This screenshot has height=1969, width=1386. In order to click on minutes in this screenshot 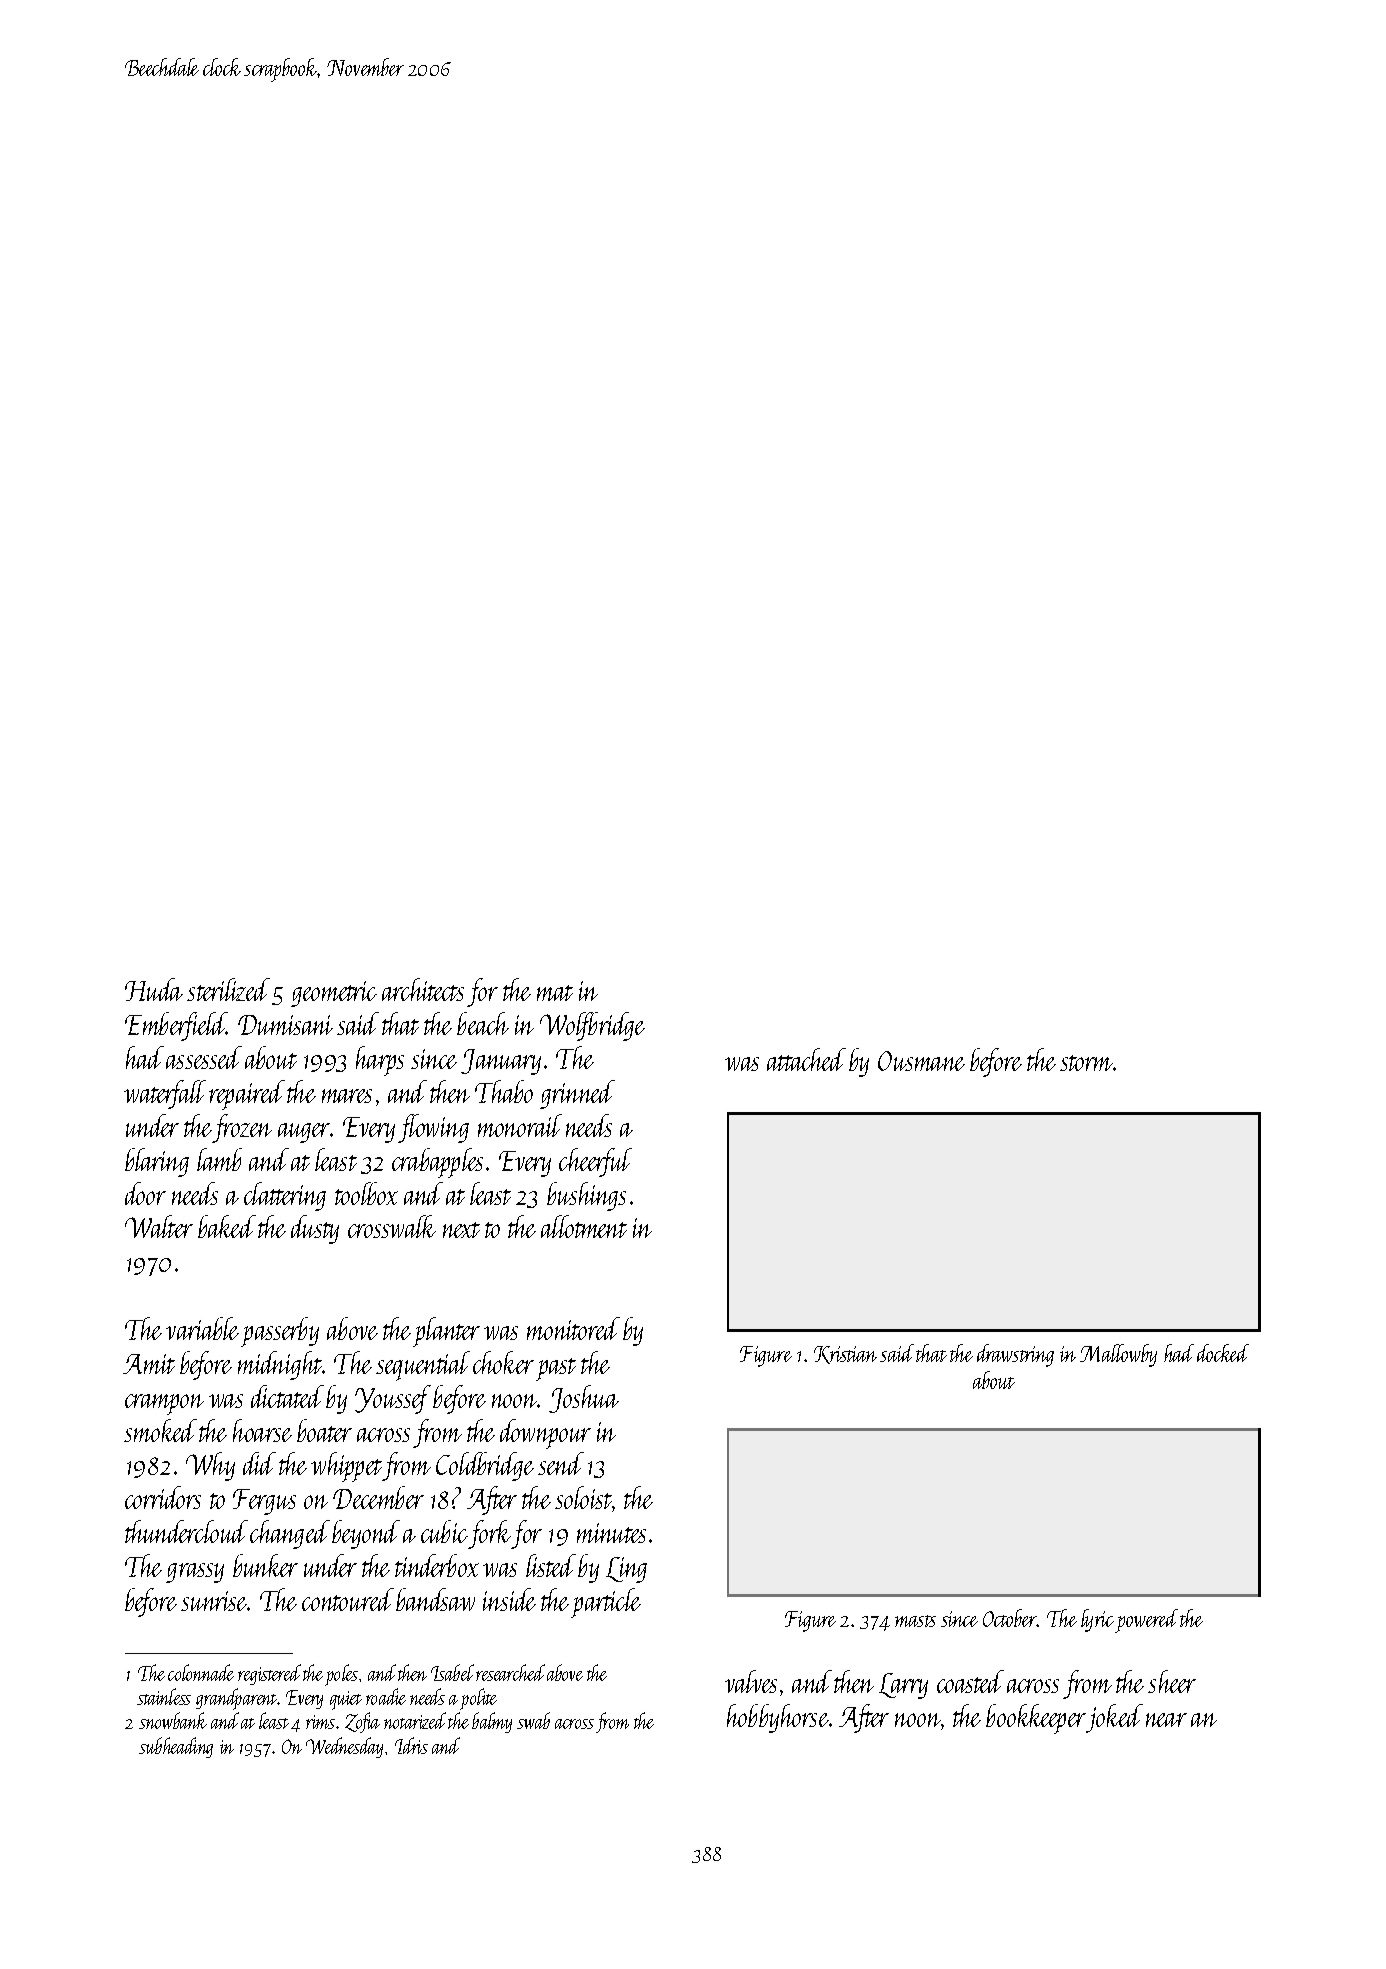, I will do `click(611, 1533)`.
